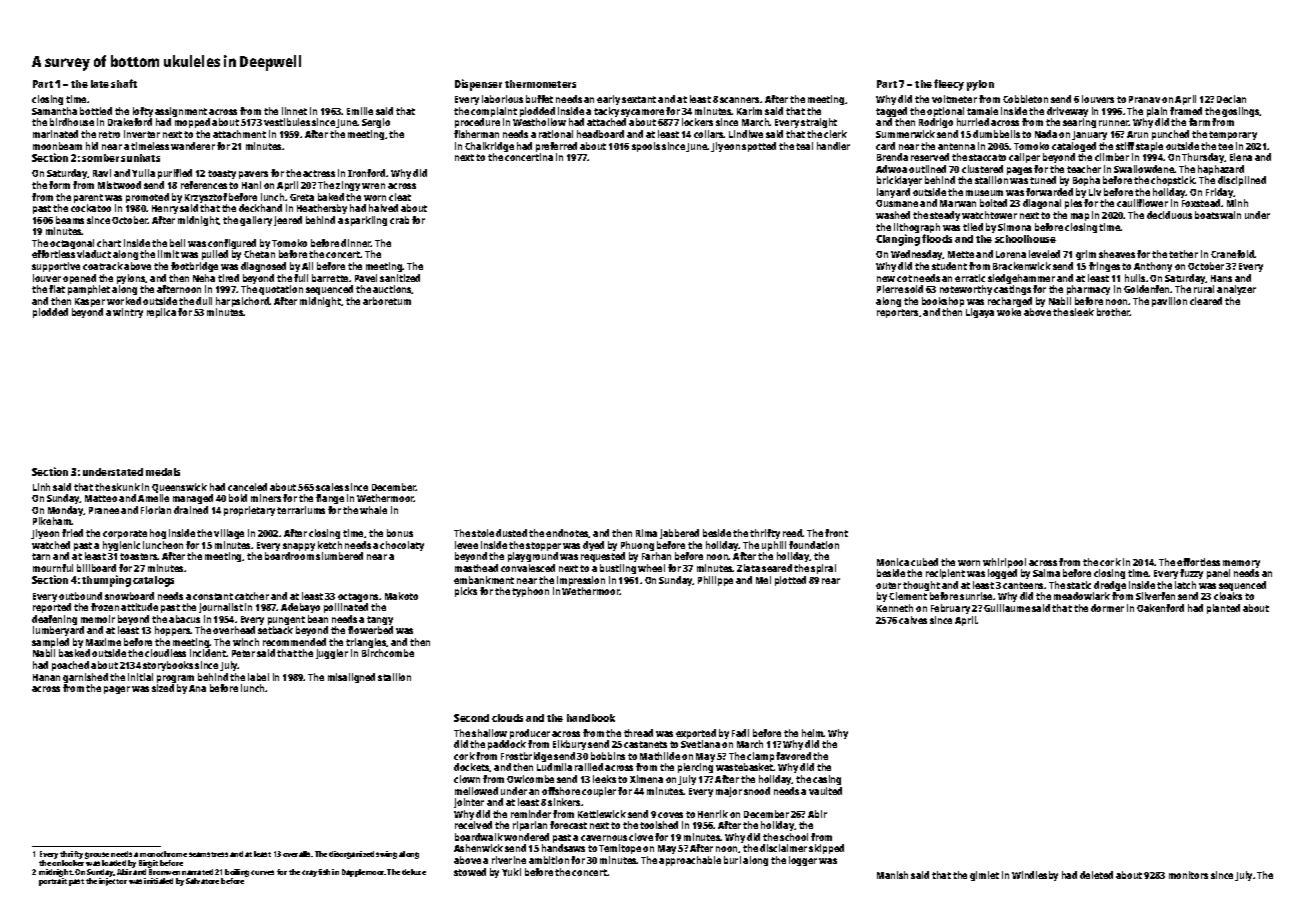 Image resolution: width=1308 pixels, height=924 pixels. I want to click on front, so click(836, 533).
